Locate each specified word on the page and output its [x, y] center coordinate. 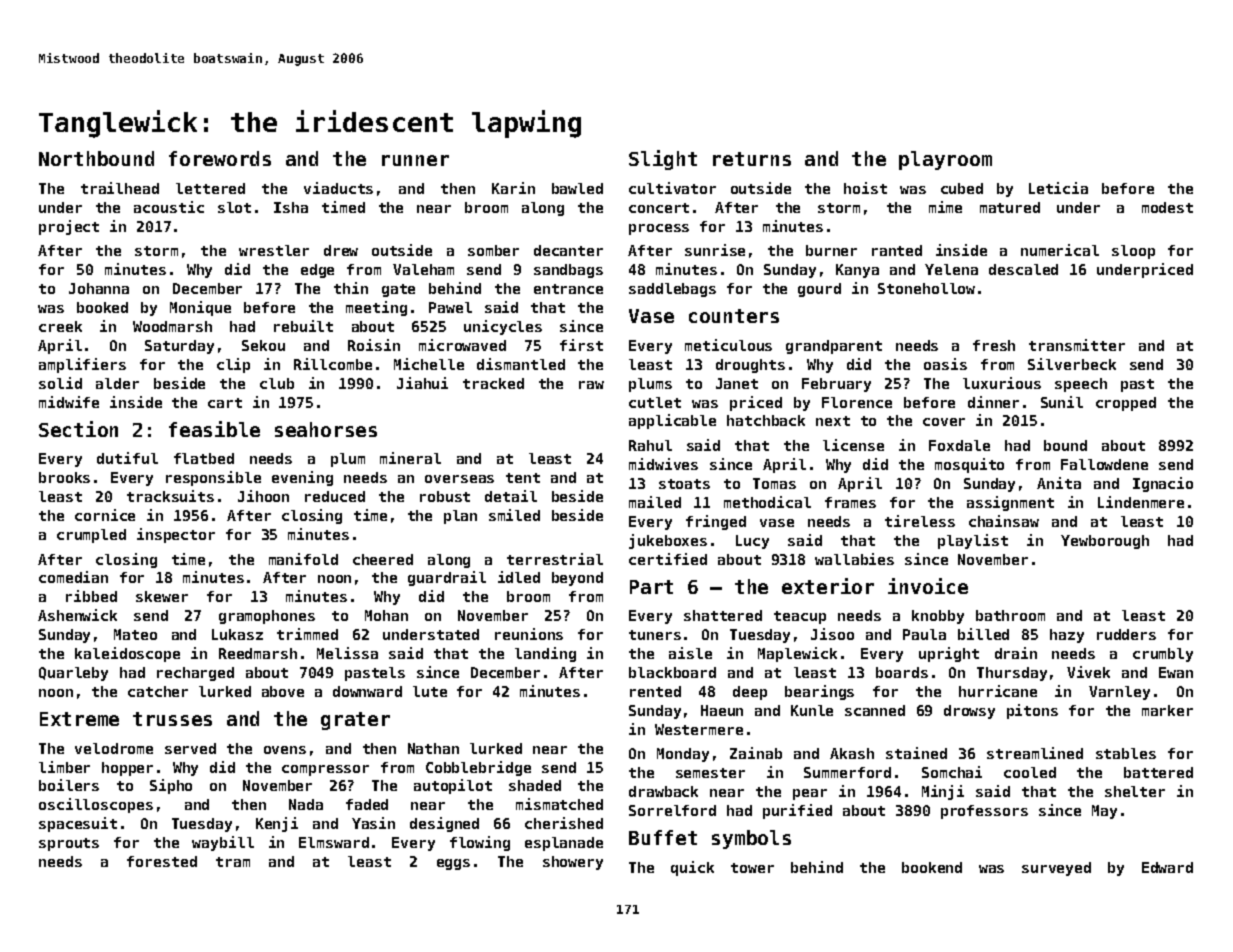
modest [1167, 207]
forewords [220, 158]
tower [752, 868]
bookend [932, 867]
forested [162, 861]
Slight [663, 160]
